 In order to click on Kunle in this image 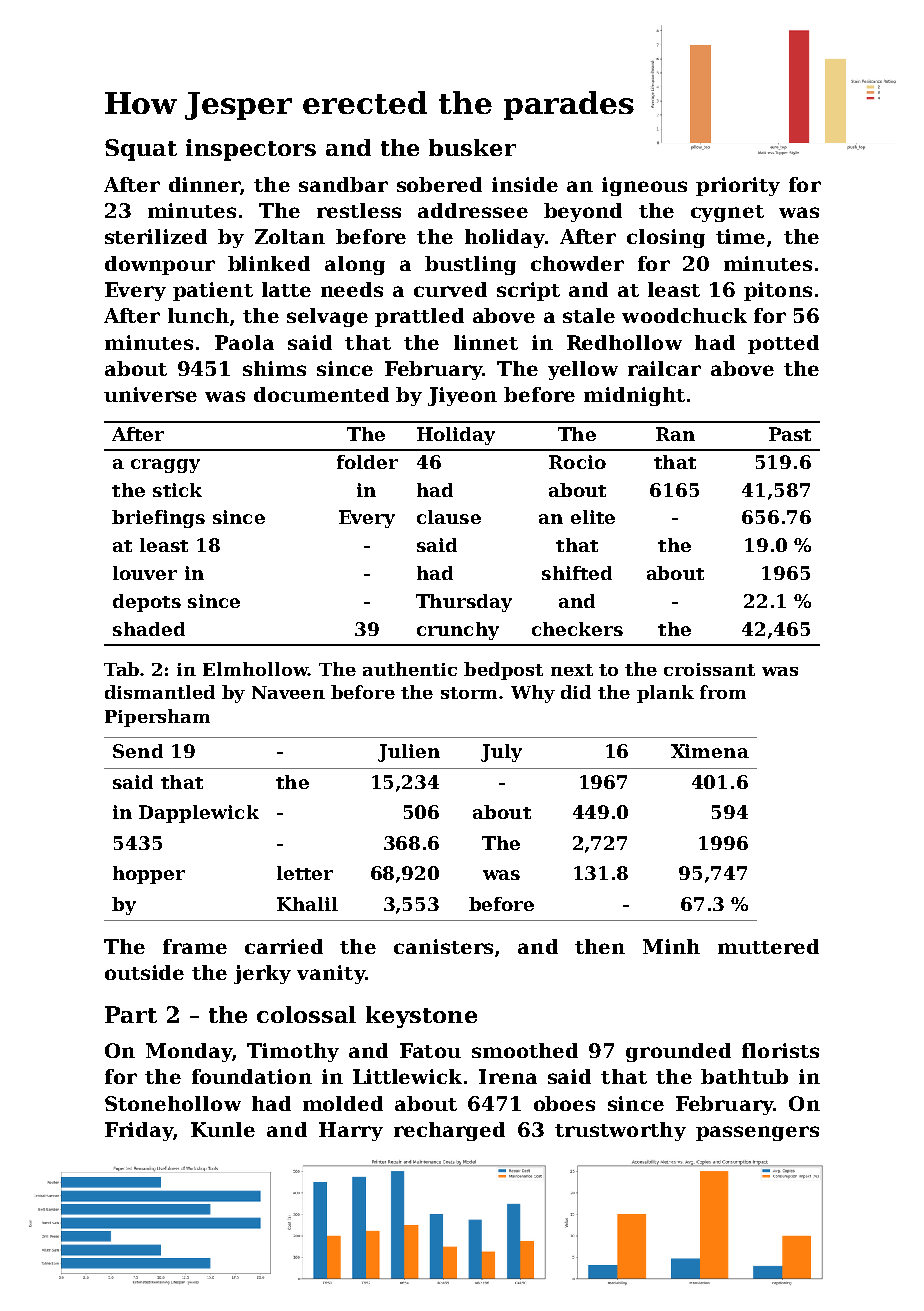, I will do `click(223, 1129)`.
